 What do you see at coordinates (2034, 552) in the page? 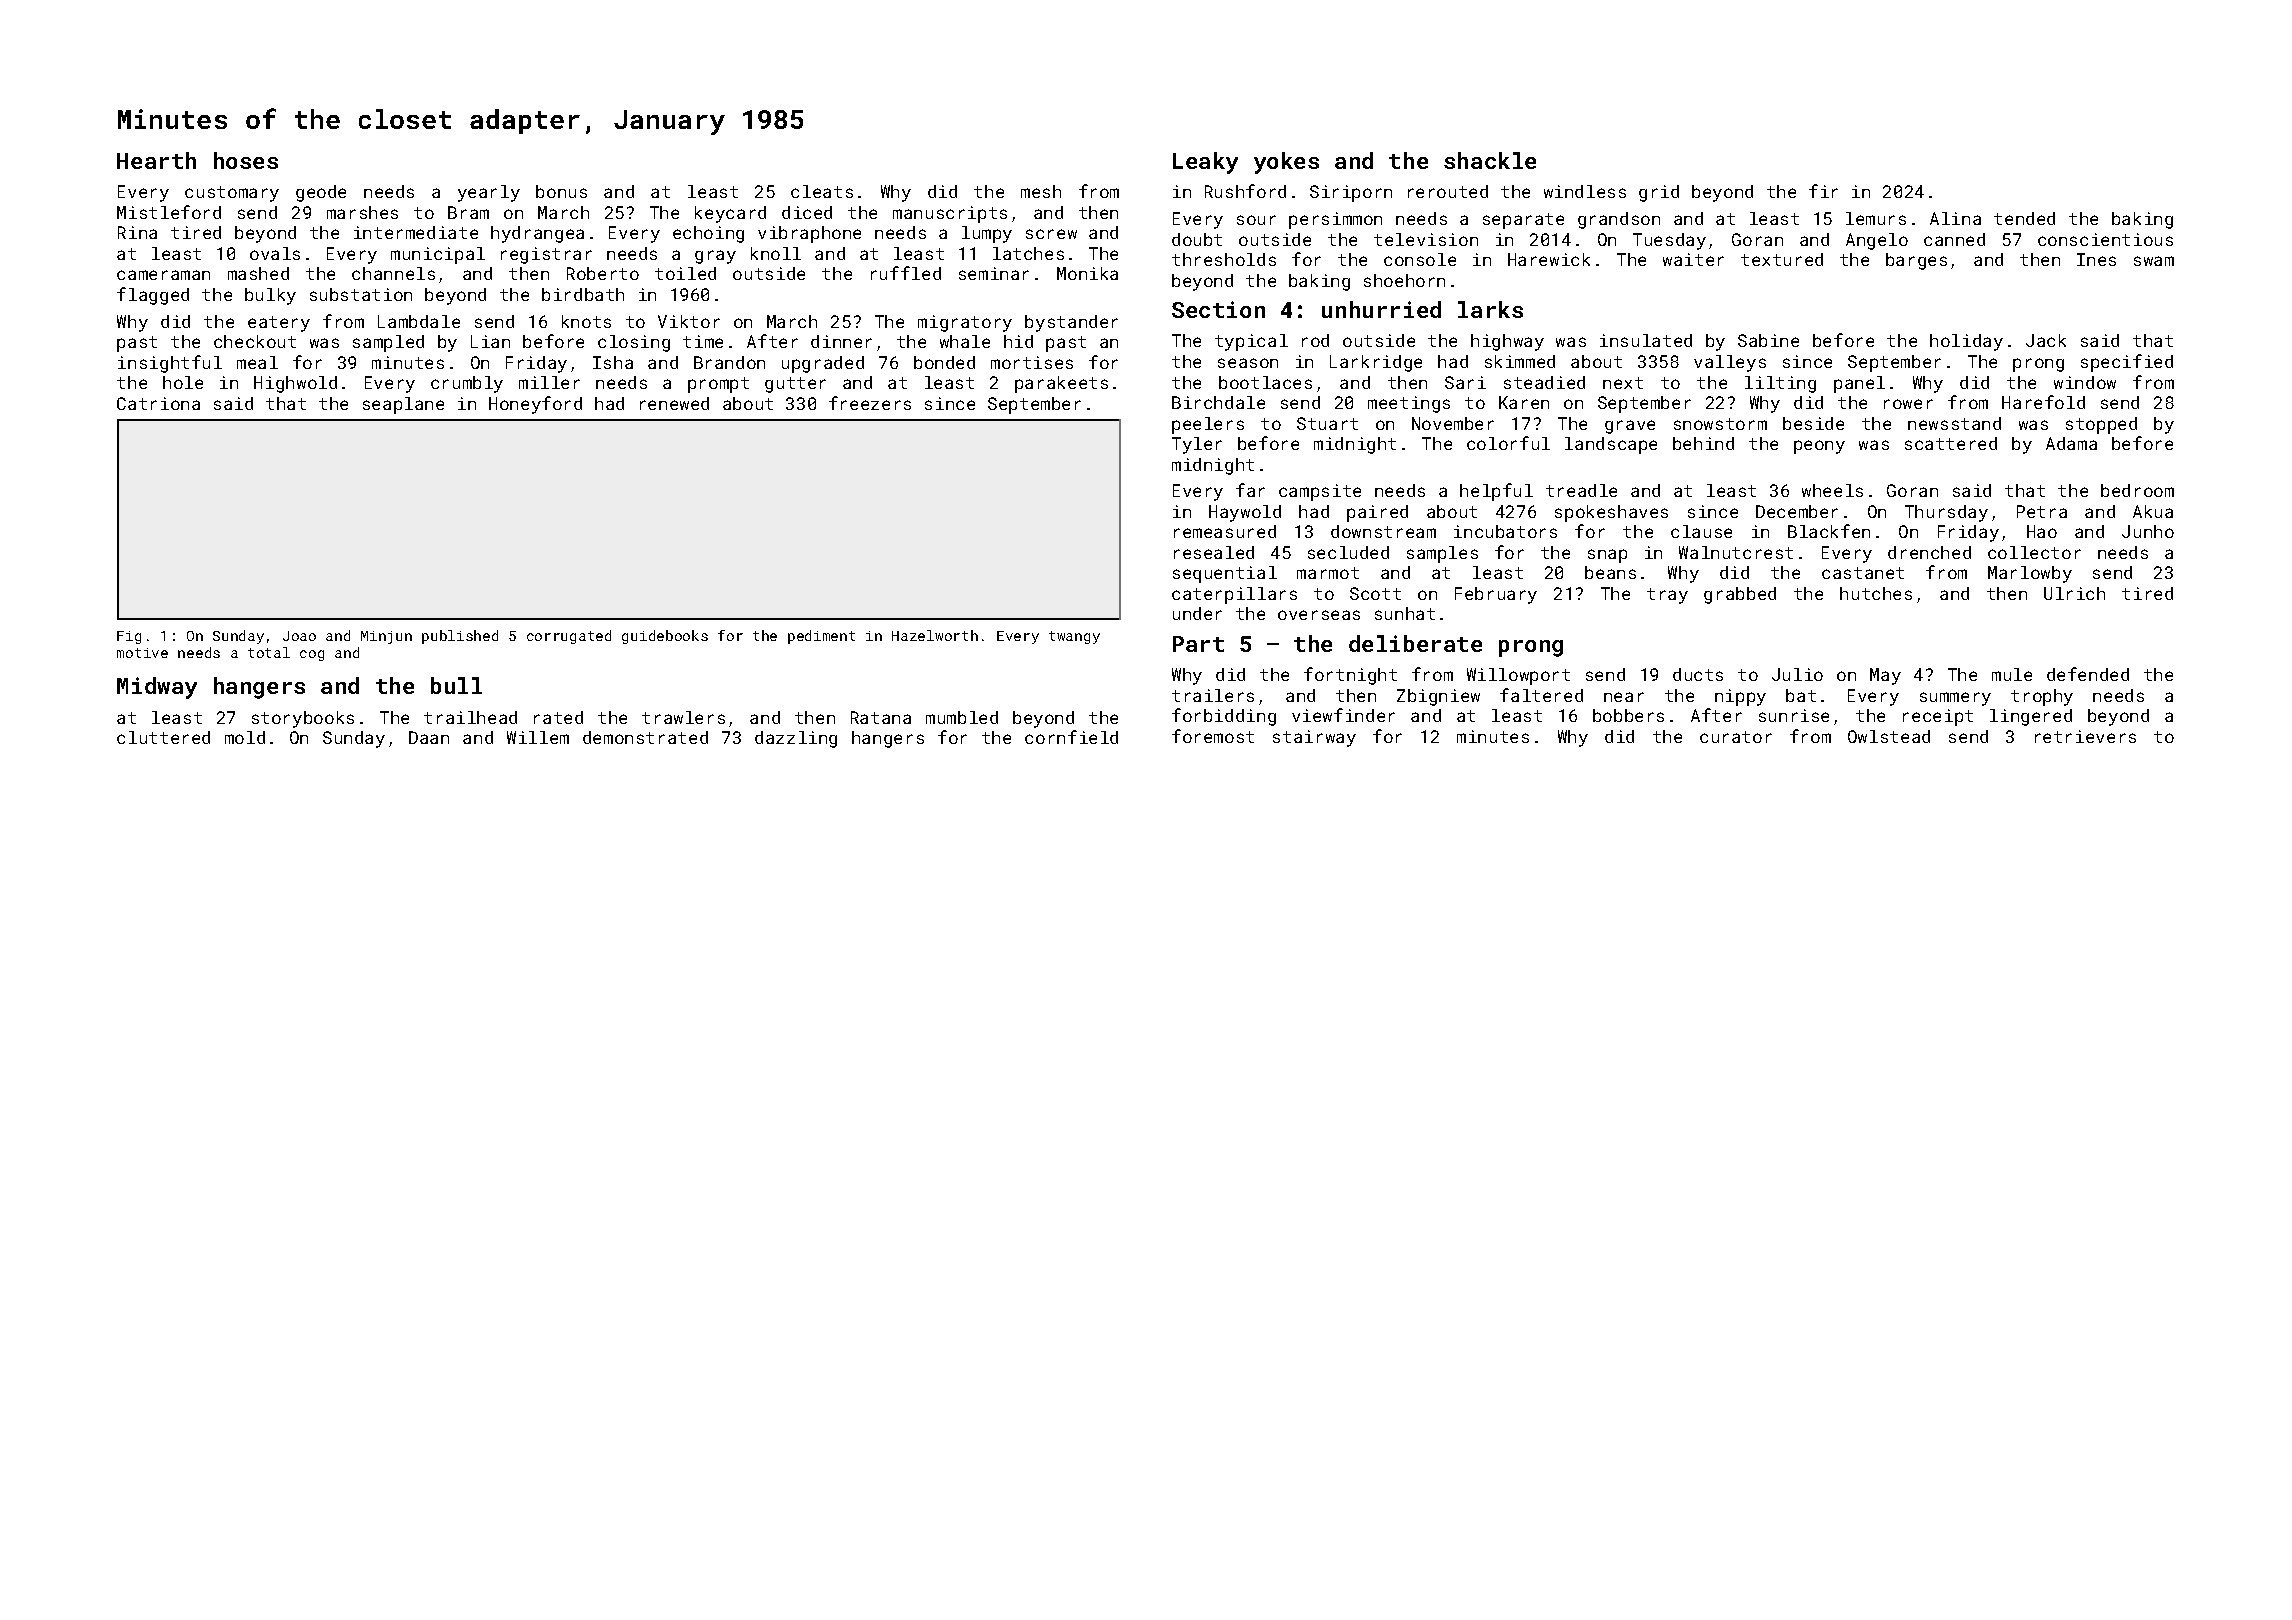
I see `collector` at bounding box center [2034, 552].
